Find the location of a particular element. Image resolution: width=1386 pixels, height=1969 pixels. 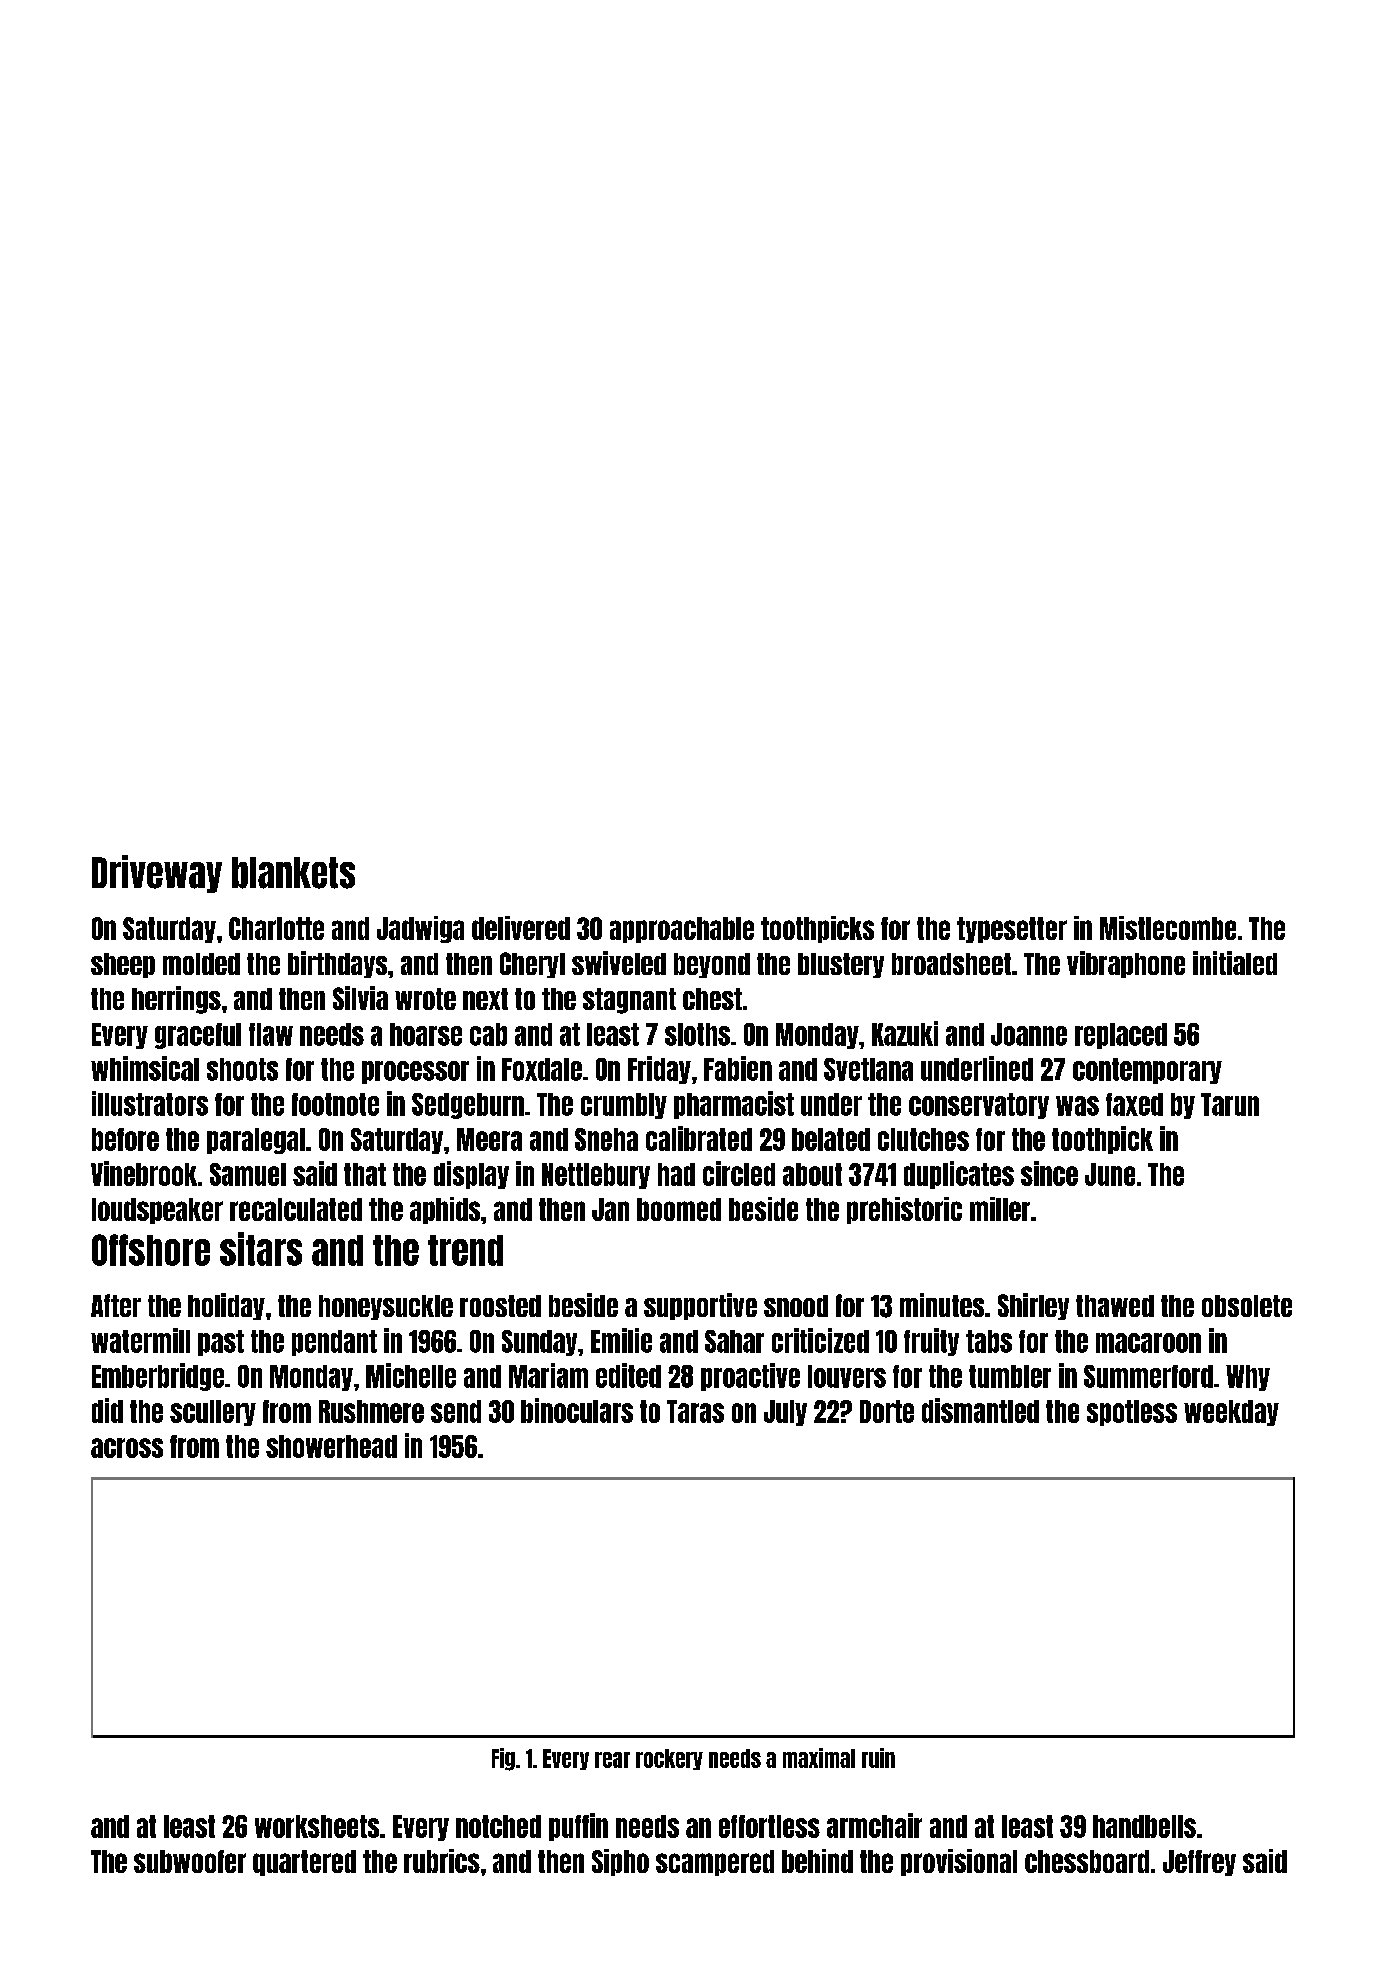

Summerford is located at coordinates (1148, 1376).
